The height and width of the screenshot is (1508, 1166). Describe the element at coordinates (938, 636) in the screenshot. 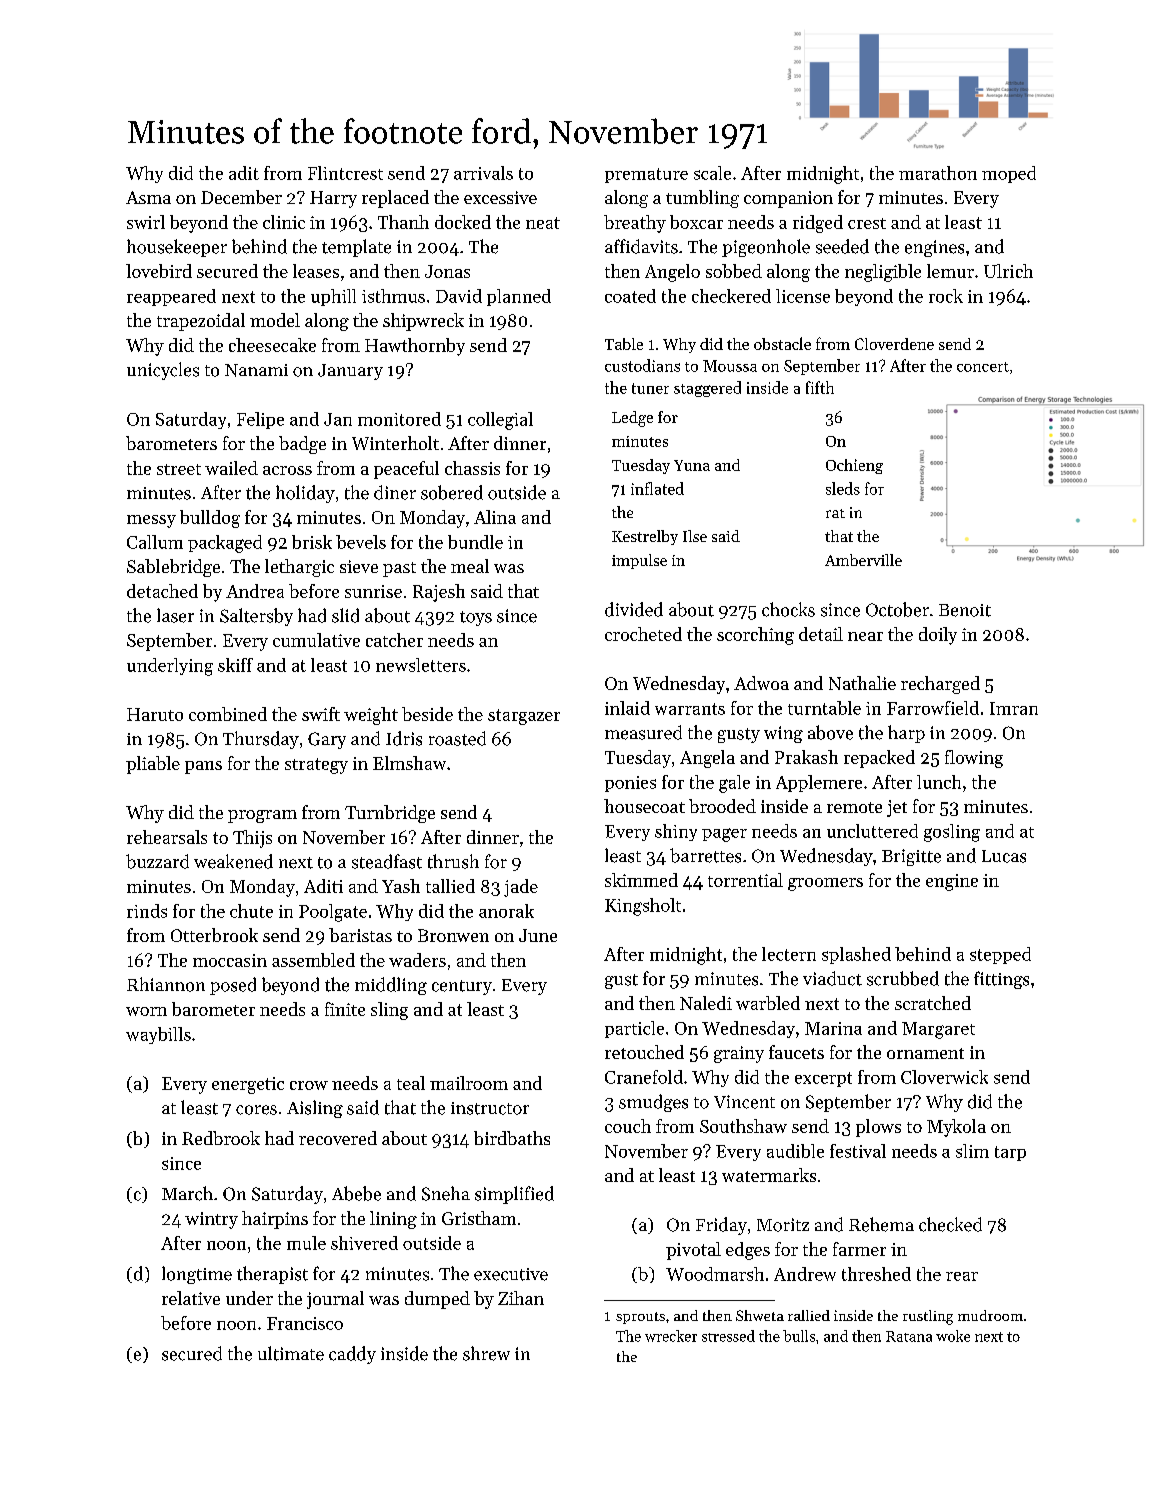

I see `doily` at that location.
